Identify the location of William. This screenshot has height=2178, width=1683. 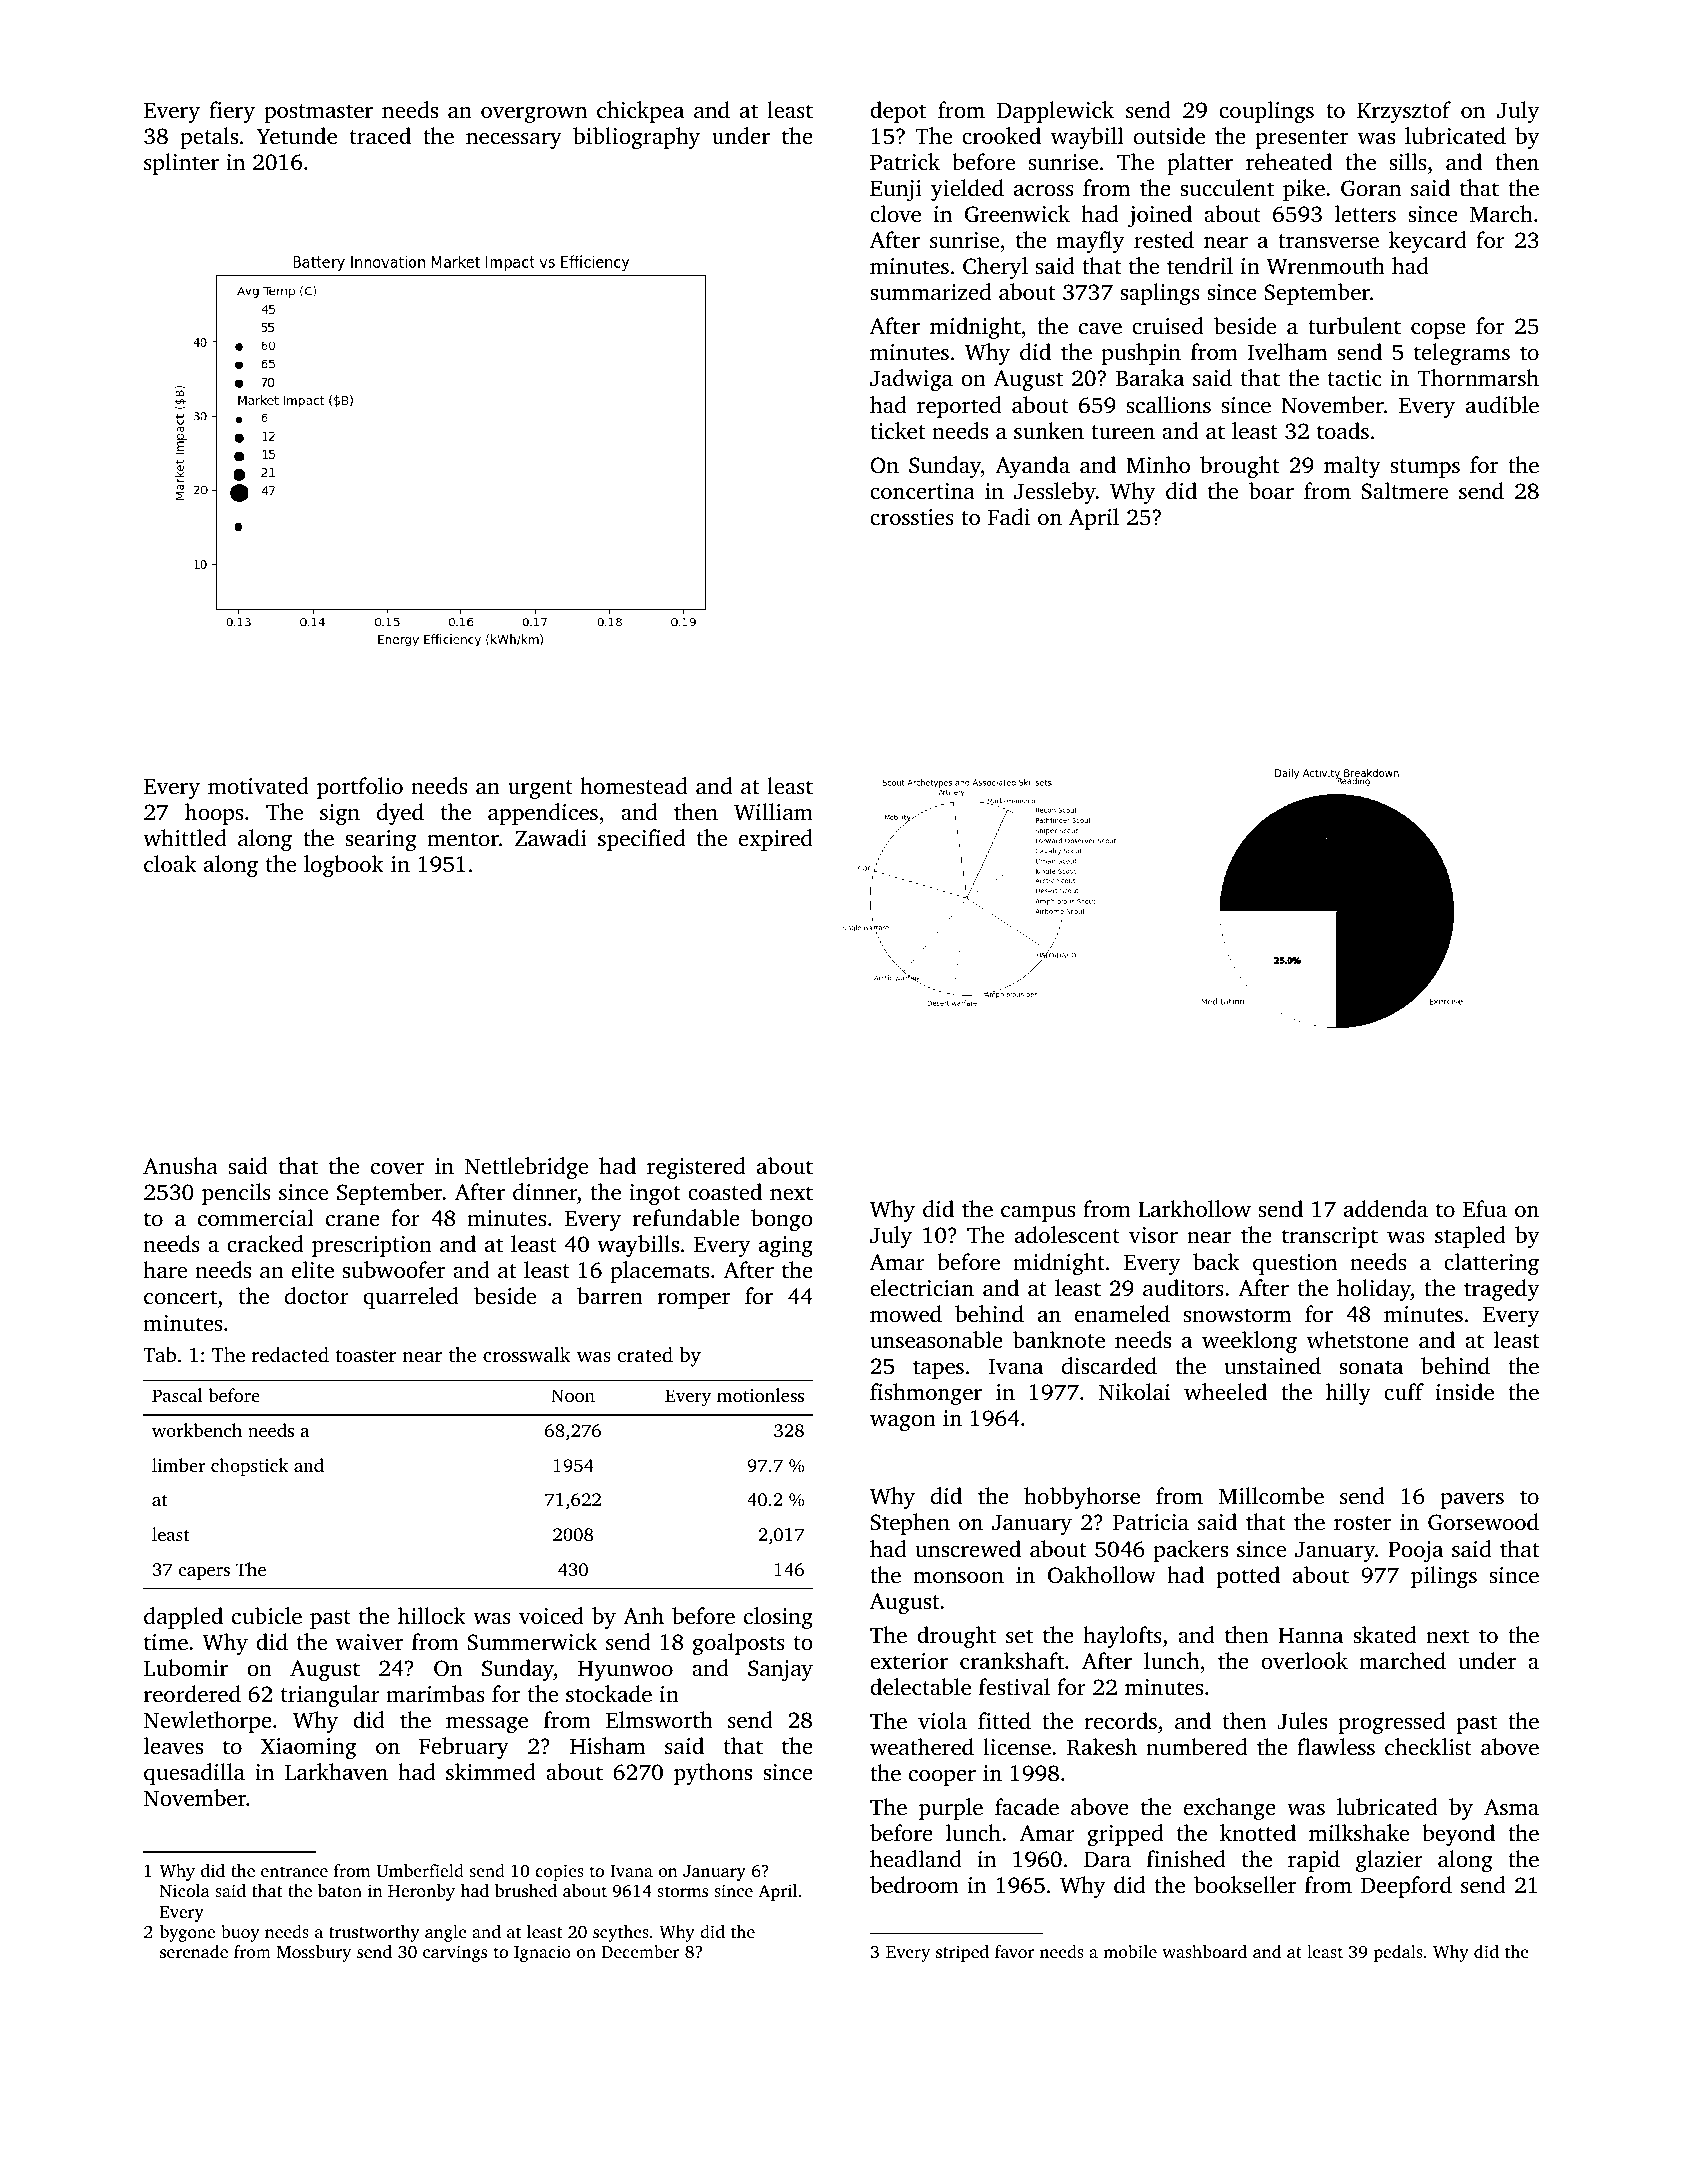
(773, 812).
